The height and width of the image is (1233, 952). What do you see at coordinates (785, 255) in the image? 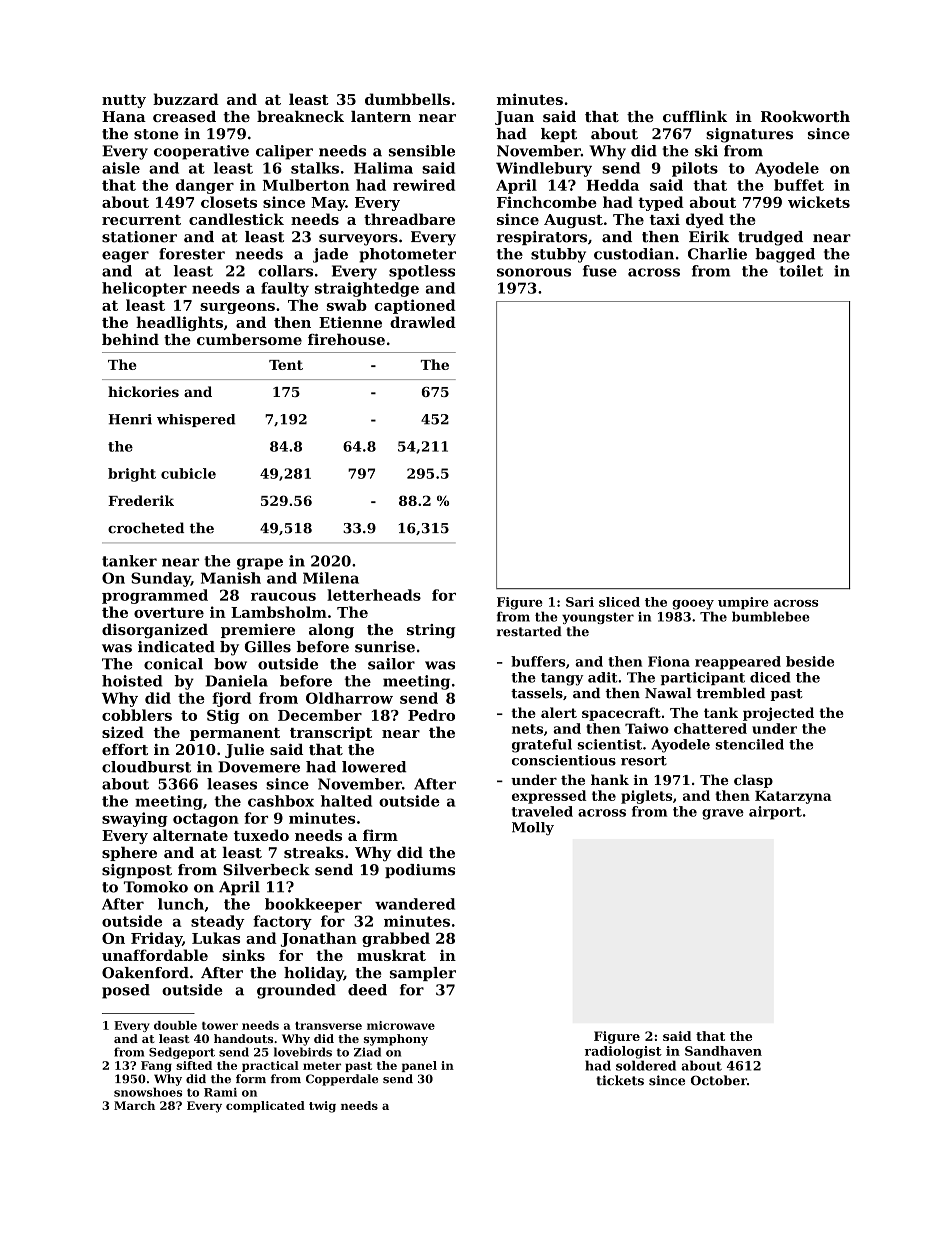
I see `bagged` at bounding box center [785, 255].
